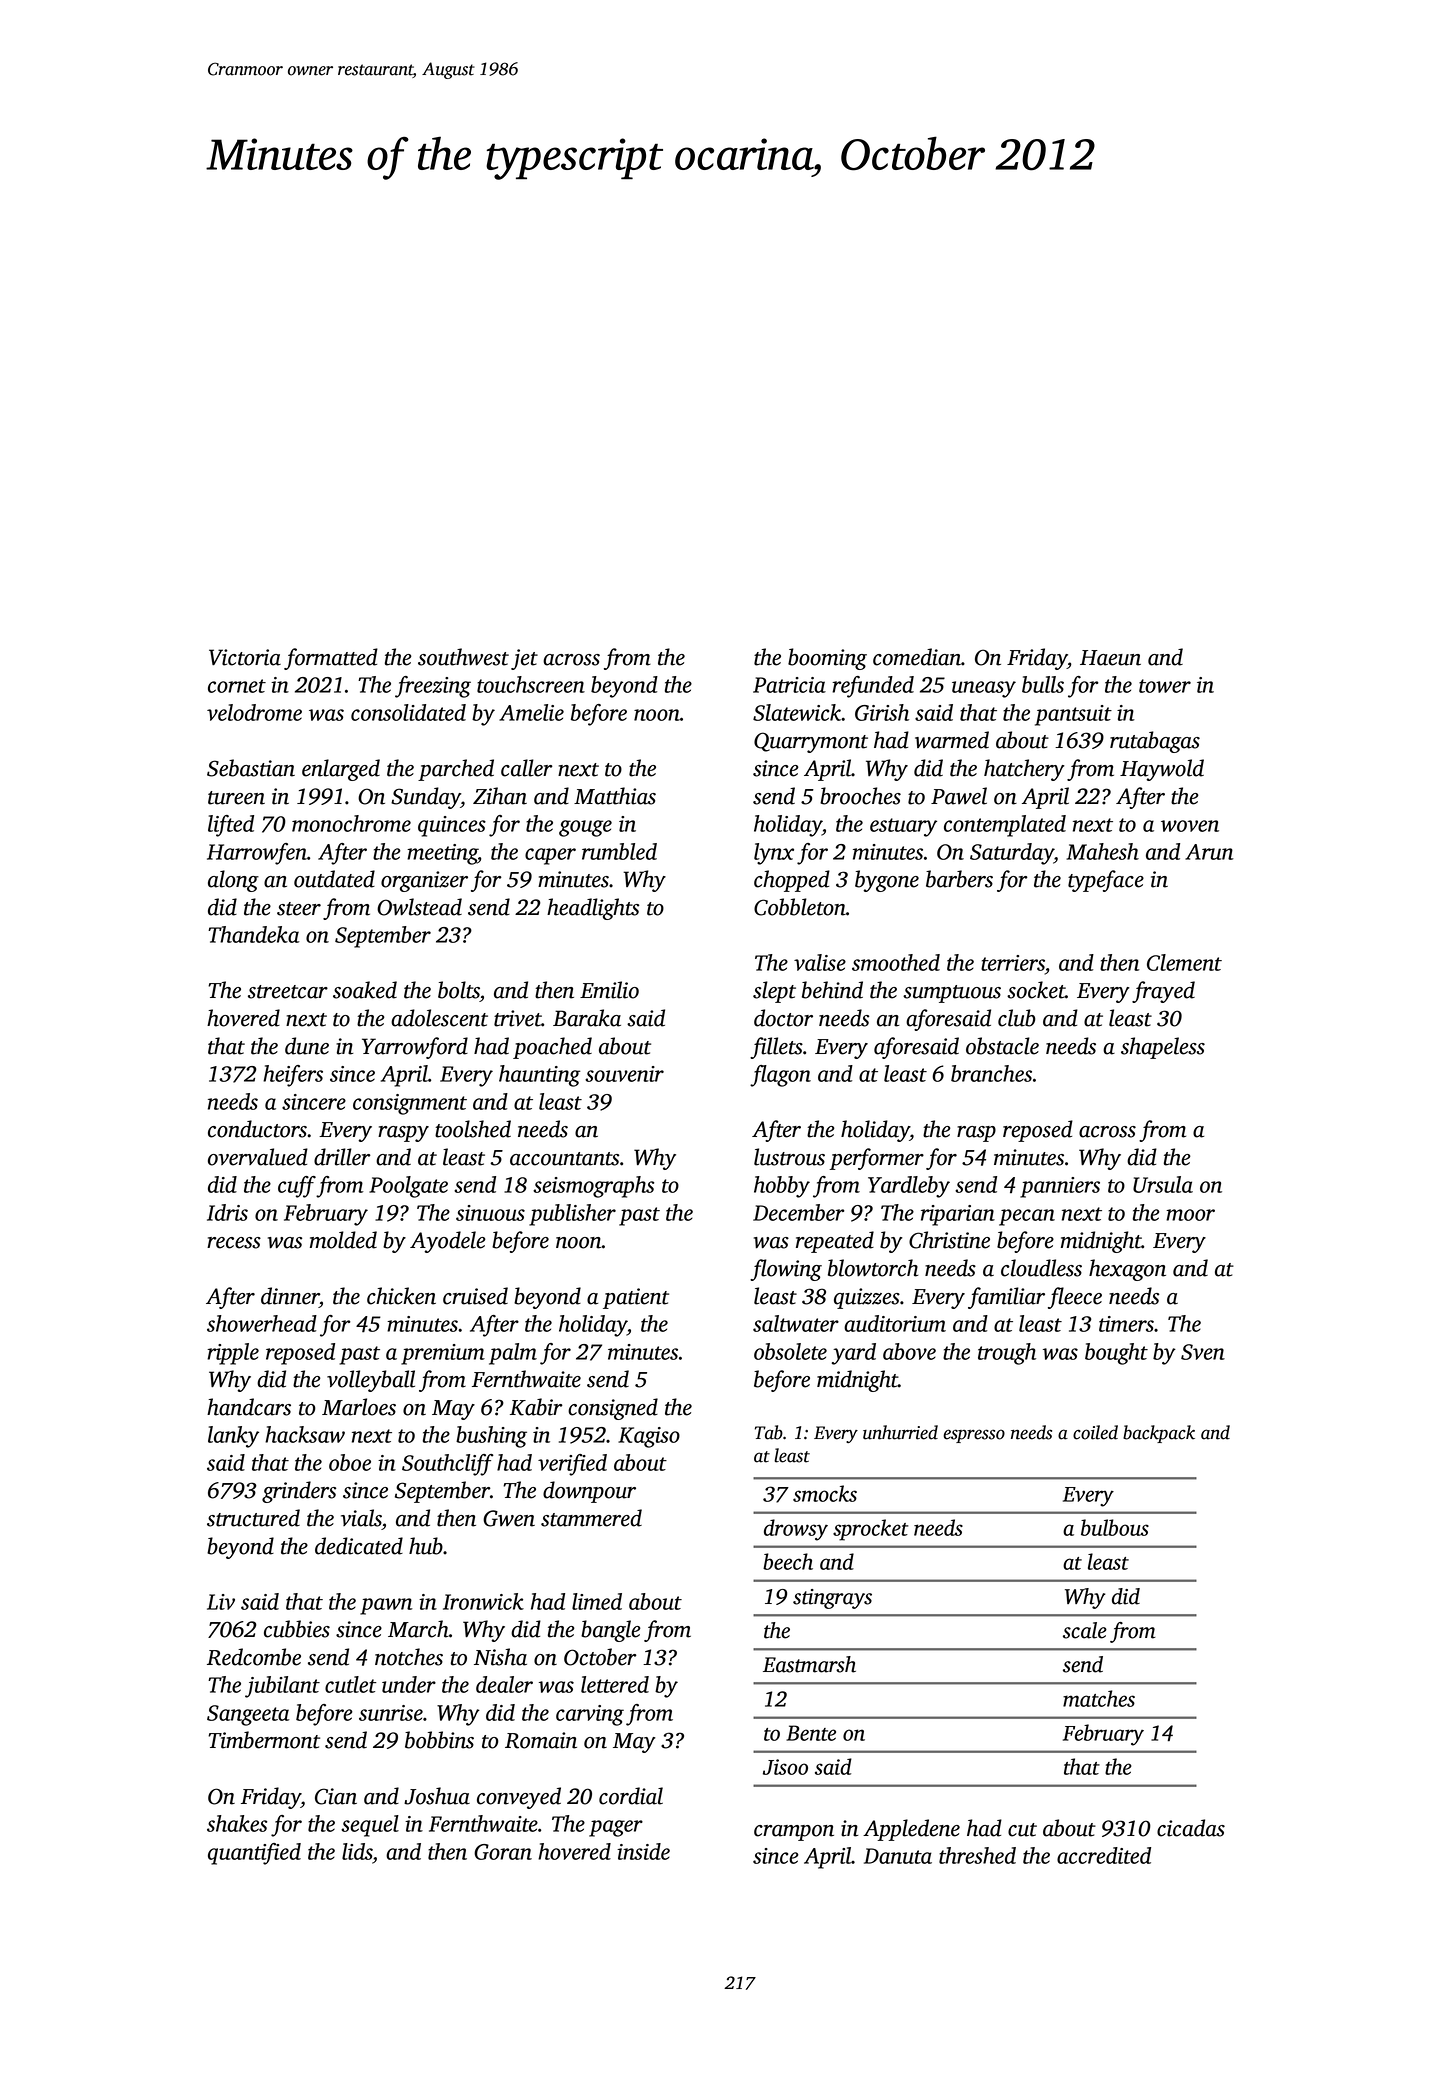  Describe the element at coordinates (1115, 1527) in the screenshot. I see `bulbous` at that location.
